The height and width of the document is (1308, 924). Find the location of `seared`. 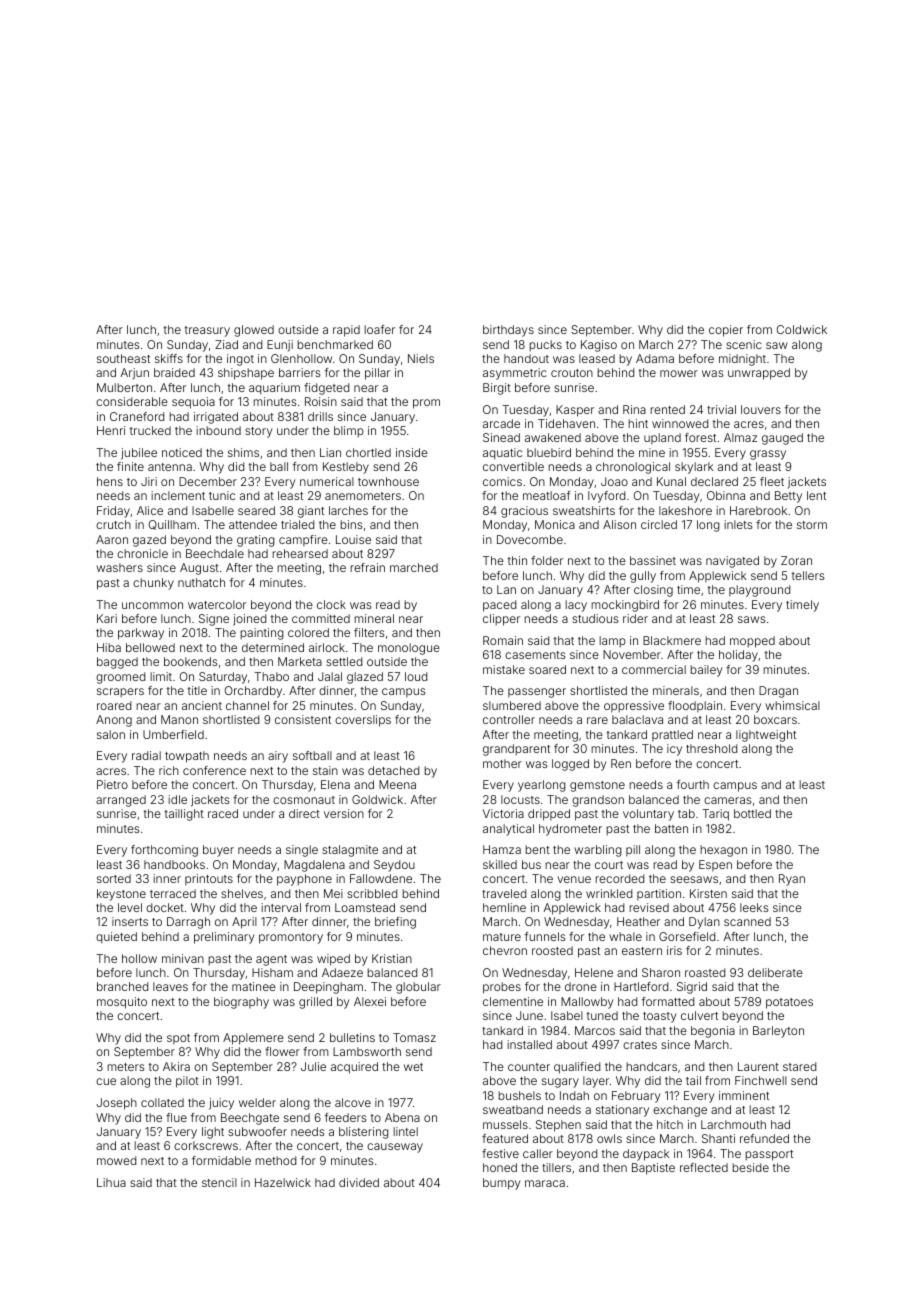

seared is located at coordinates (256, 510).
